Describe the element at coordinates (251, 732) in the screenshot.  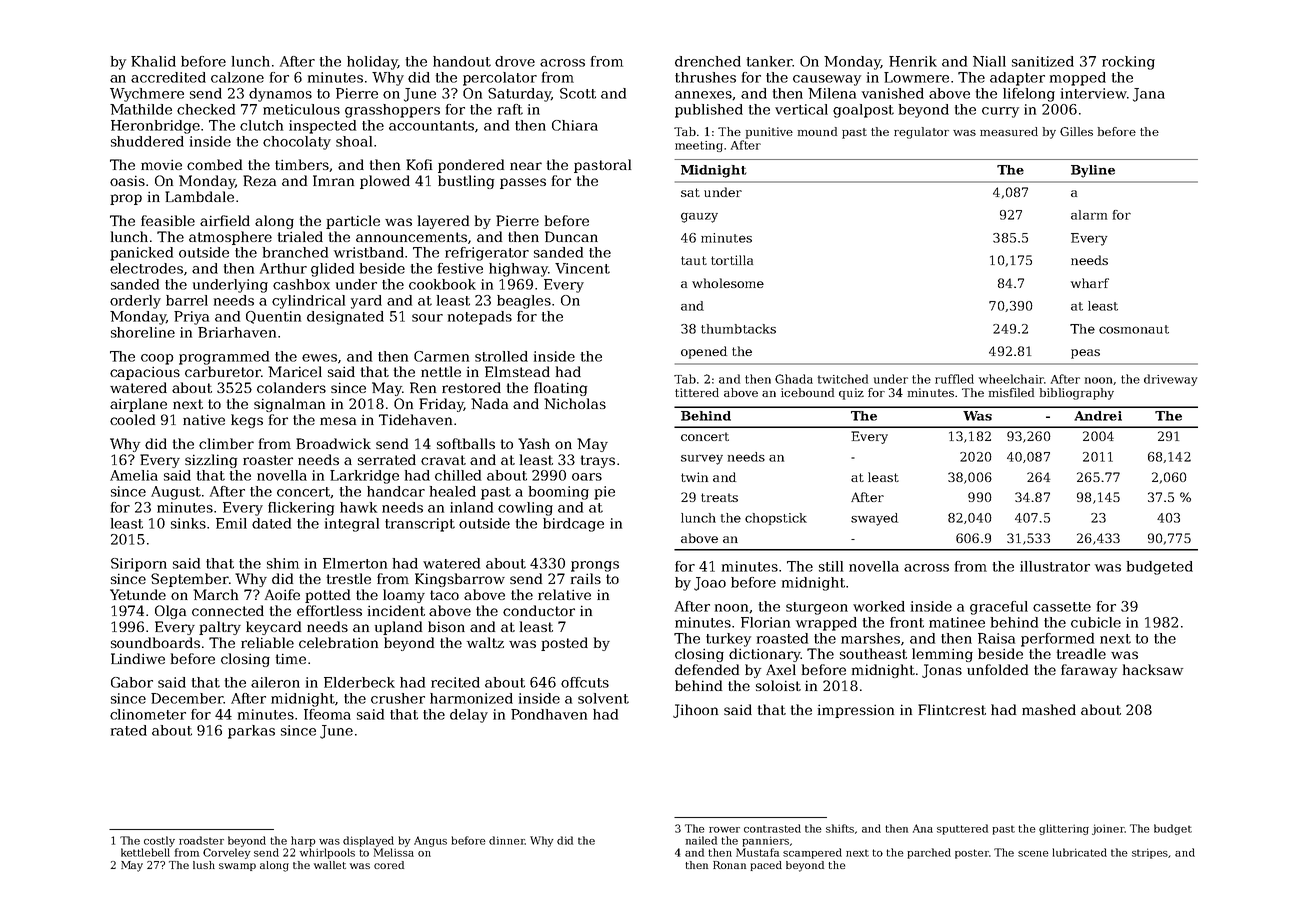
I see `parkas` at that location.
